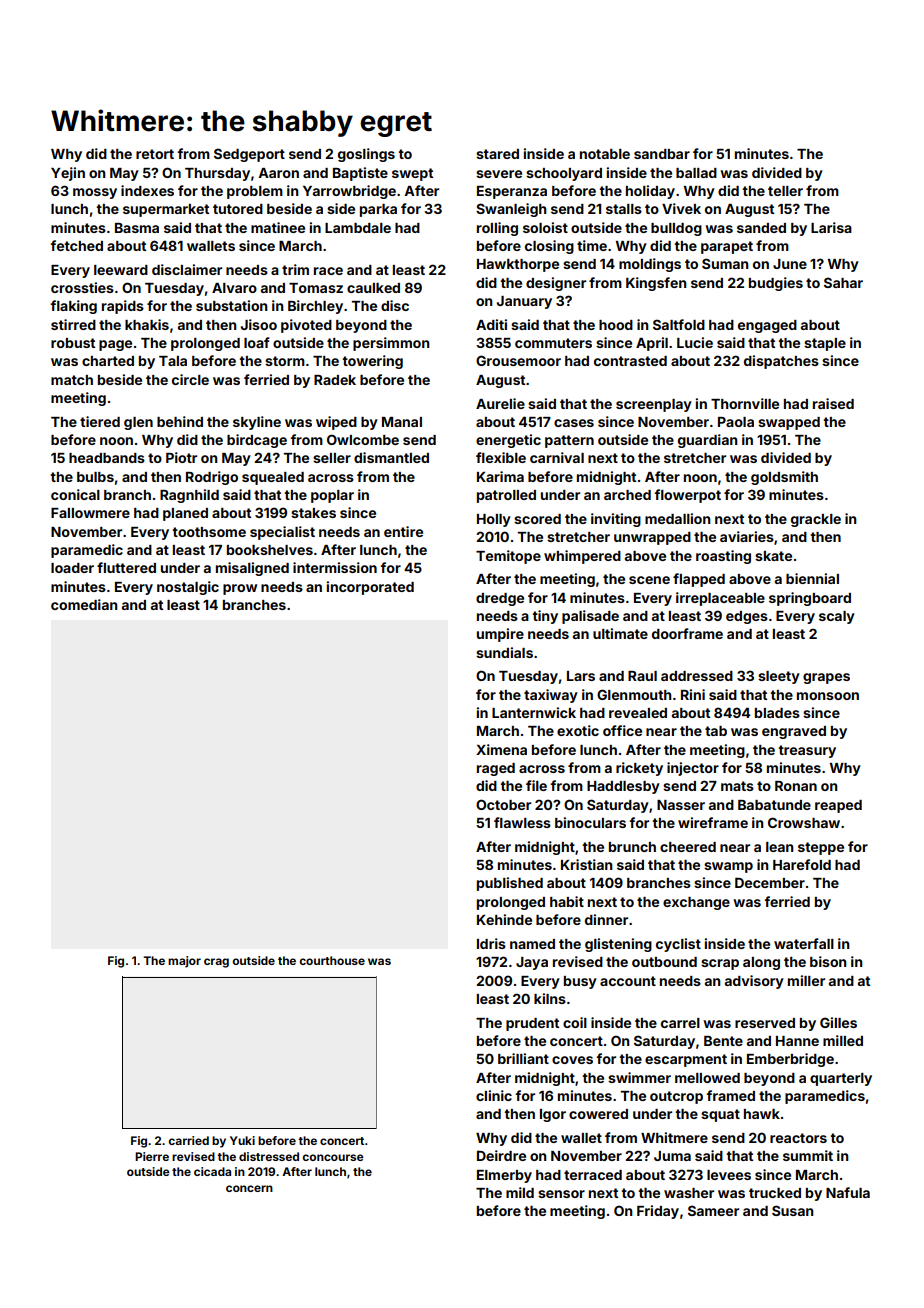 The height and width of the screenshot is (1308, 924). I want to click on retort, so click(155, 154).
